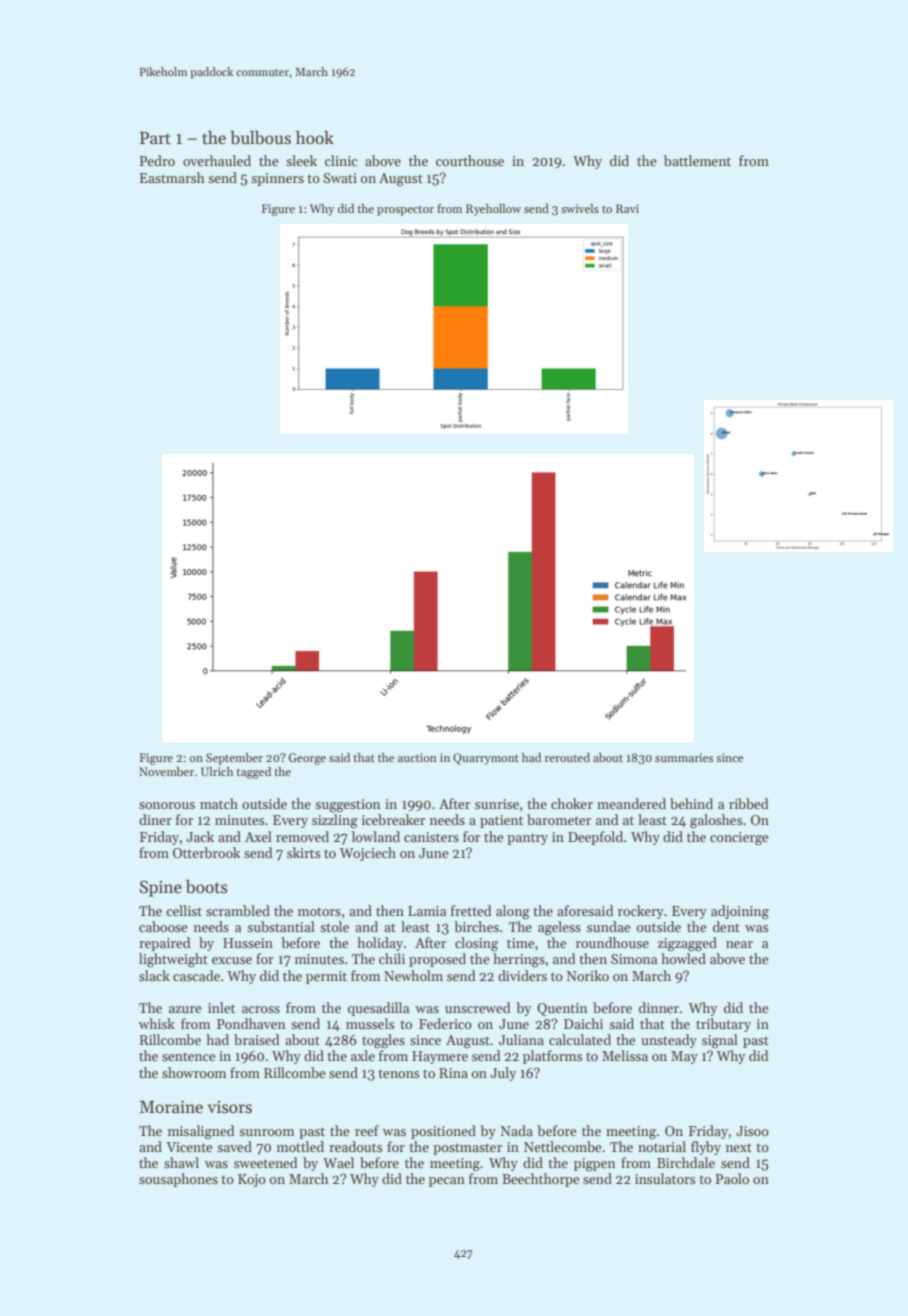 This screenshot has width=908, height=1316. I want to click on battlement, so click(697, 160).
